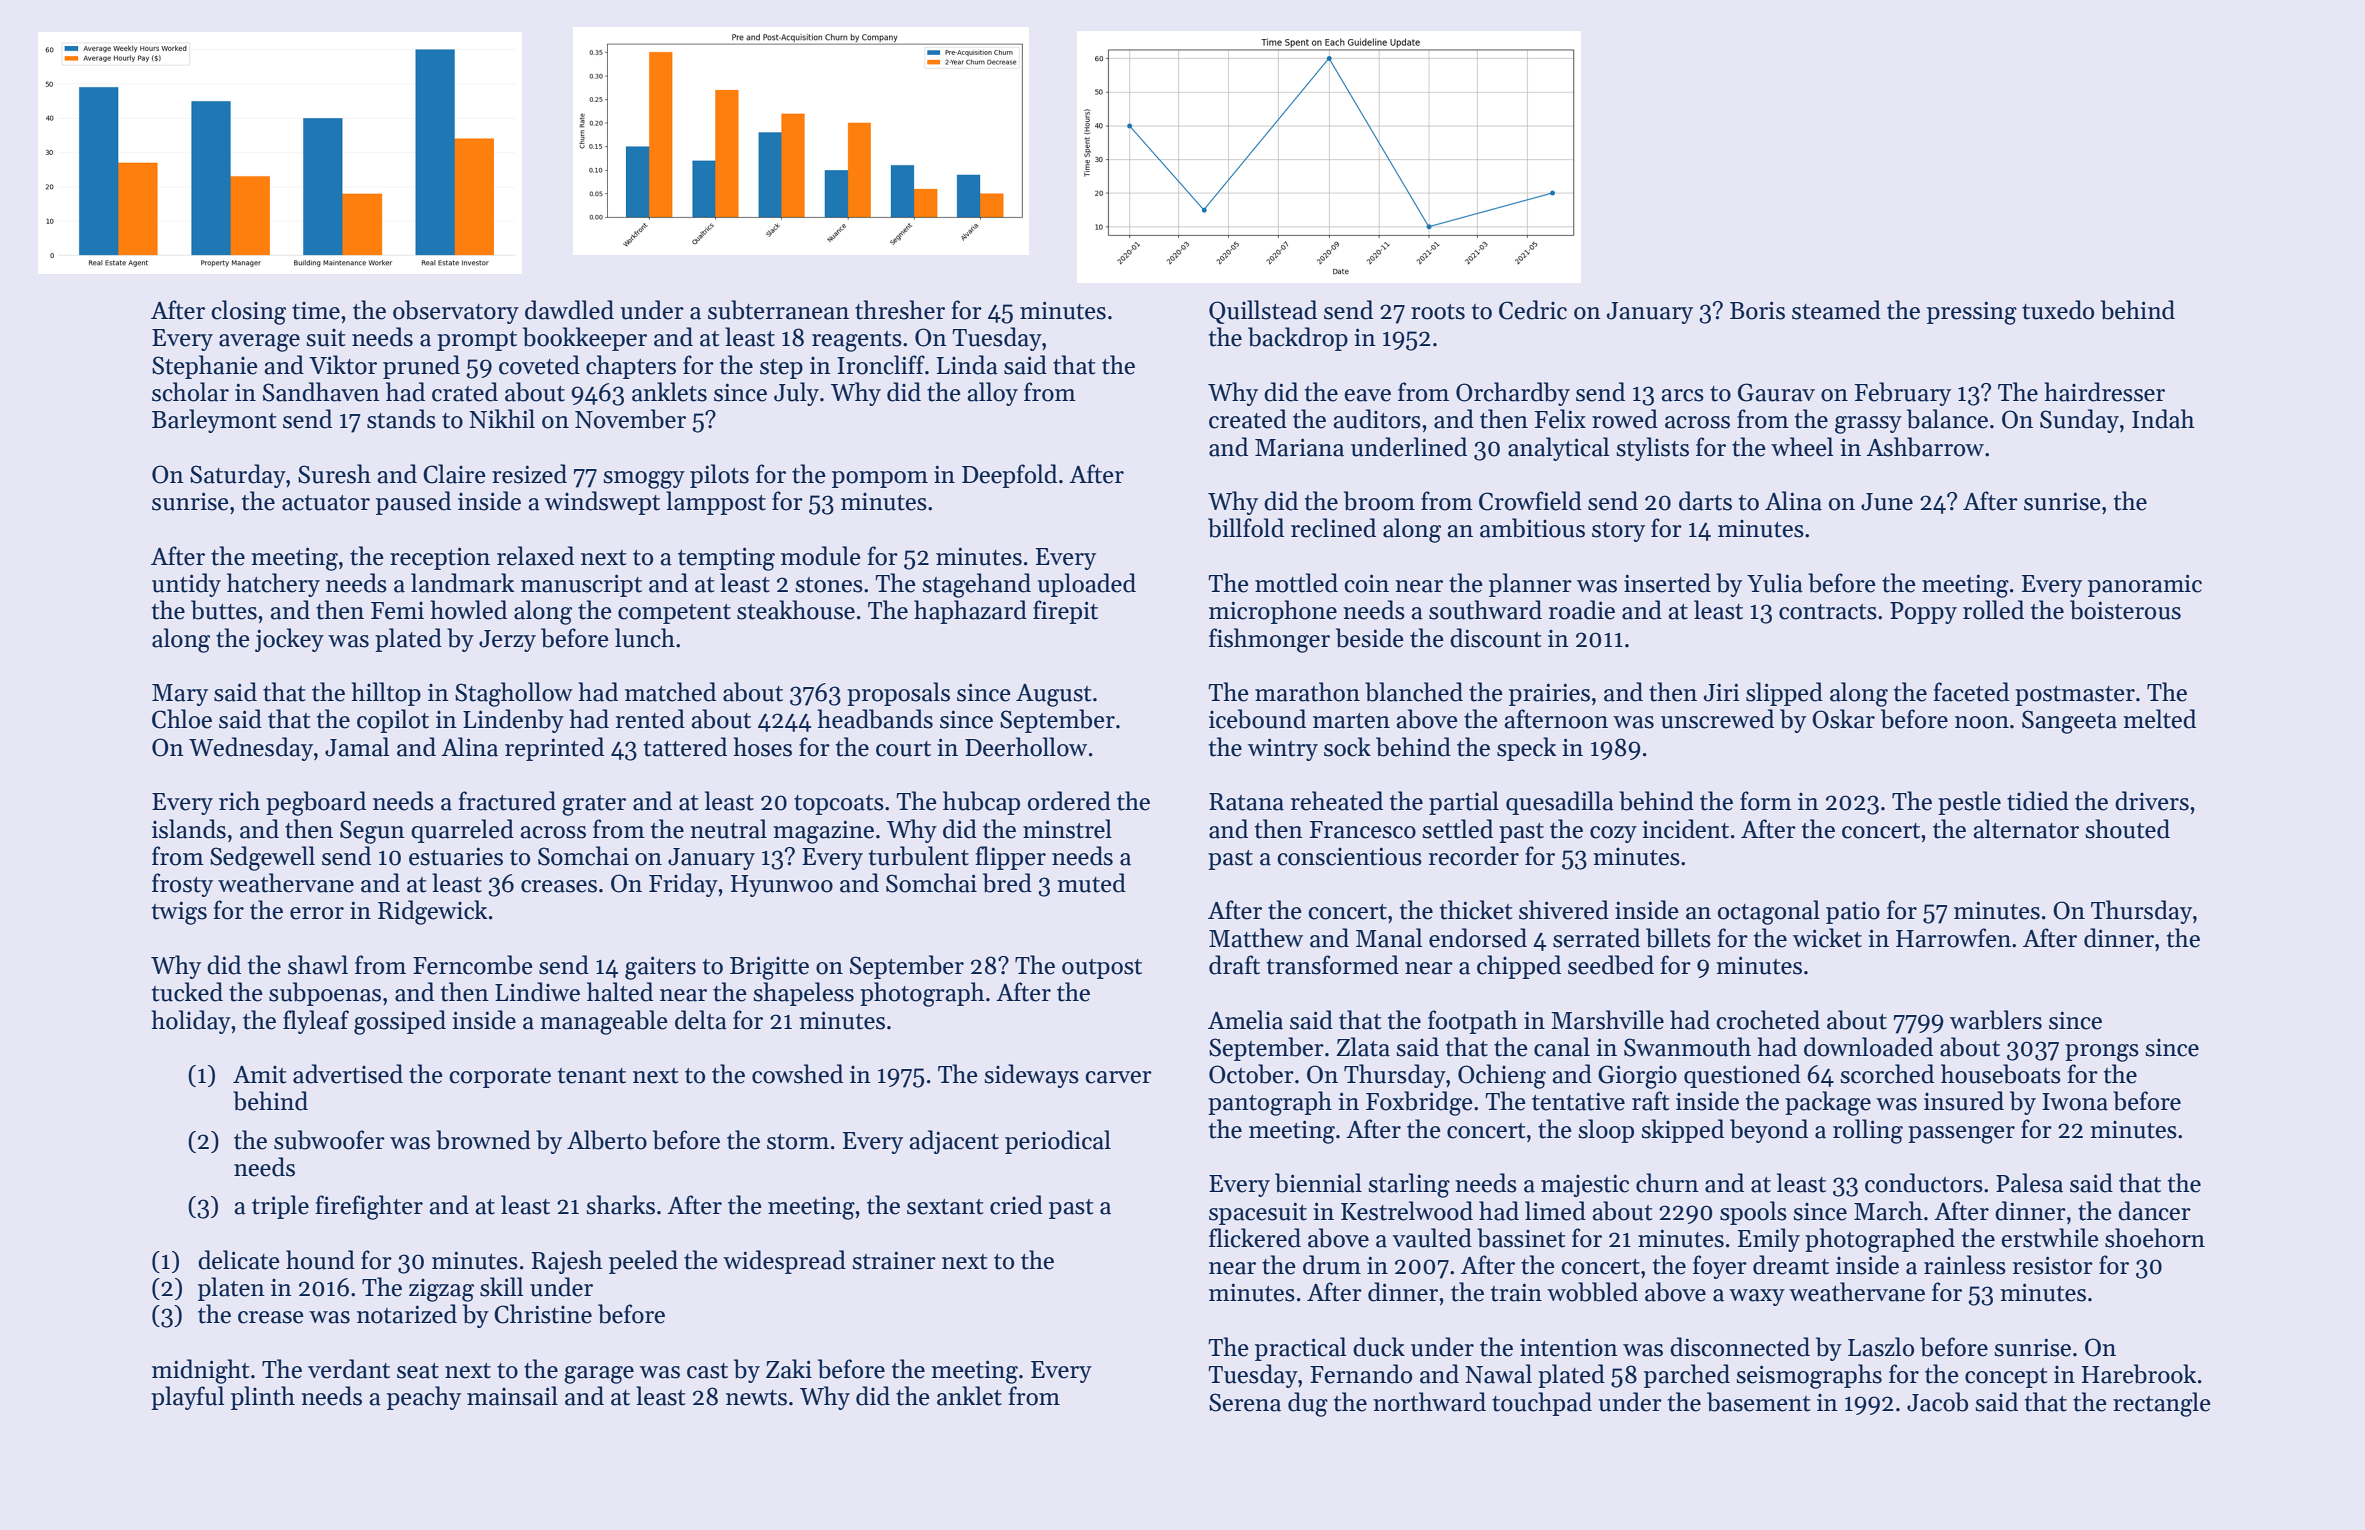 This screenshot has height=1530, width=2365. I want to click on closing, so click(248, 312).
